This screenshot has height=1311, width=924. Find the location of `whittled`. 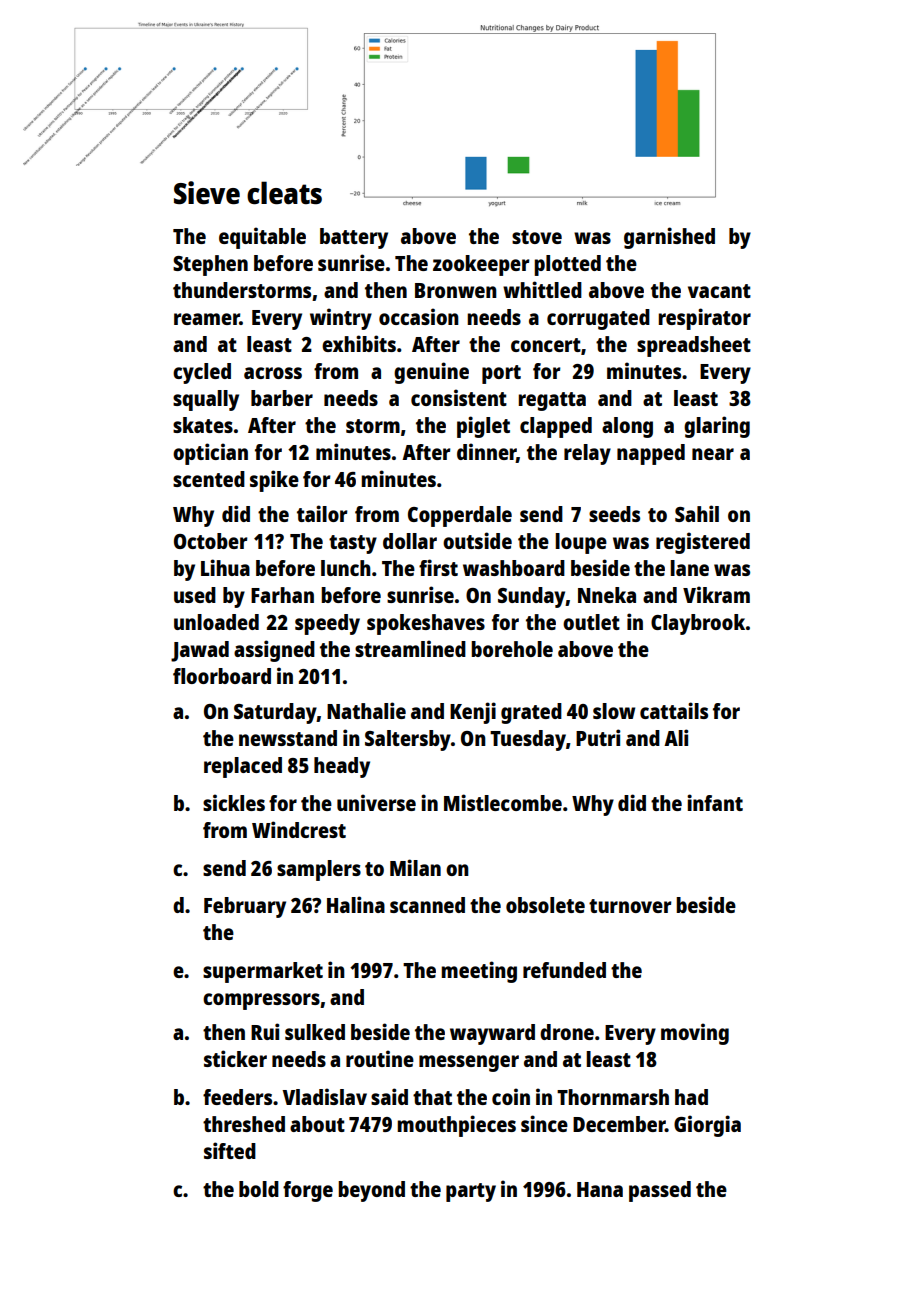

whittled is located at coordinates (542, 289).
